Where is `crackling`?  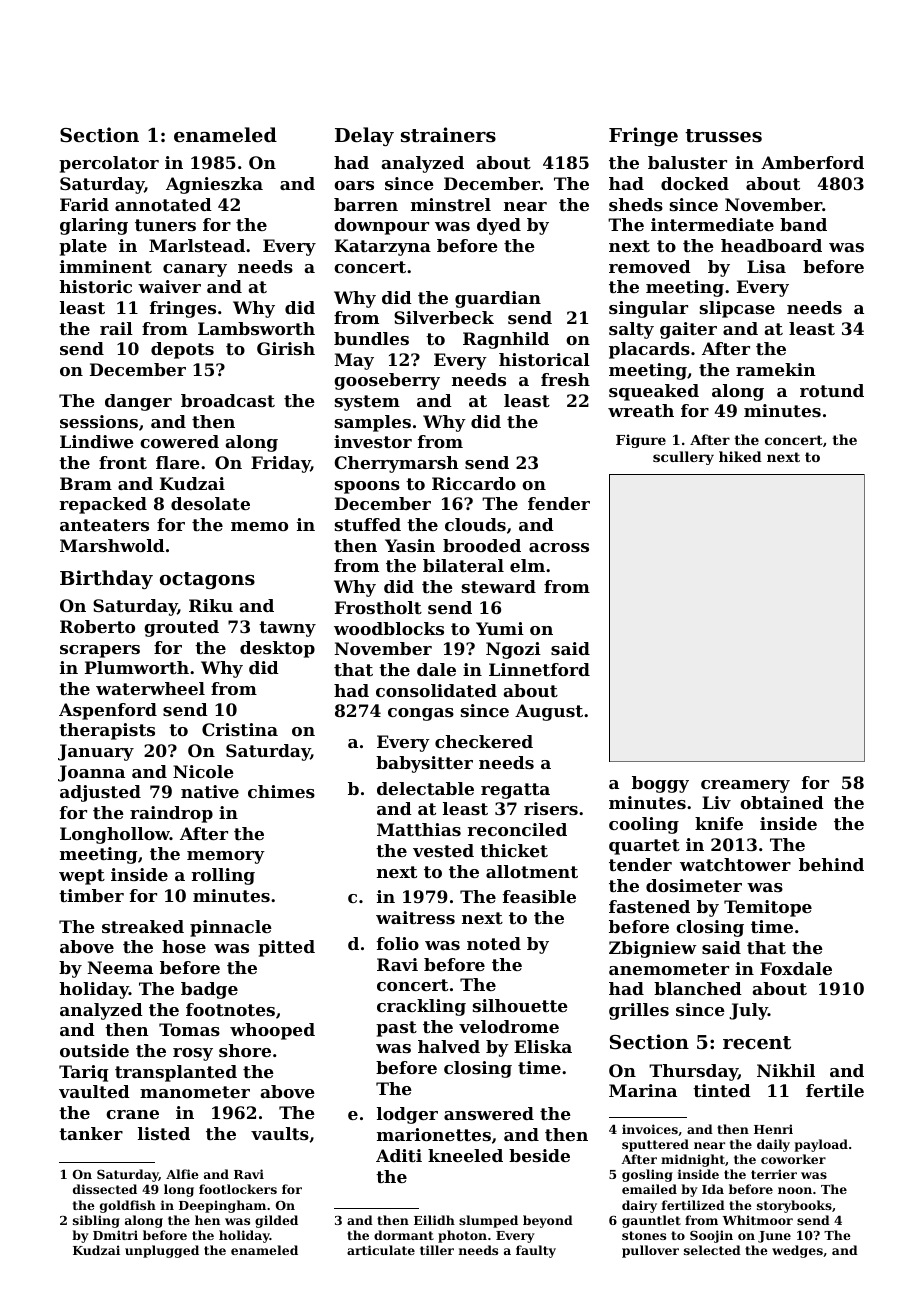
crackling is located at coordinates (421, 1007).
